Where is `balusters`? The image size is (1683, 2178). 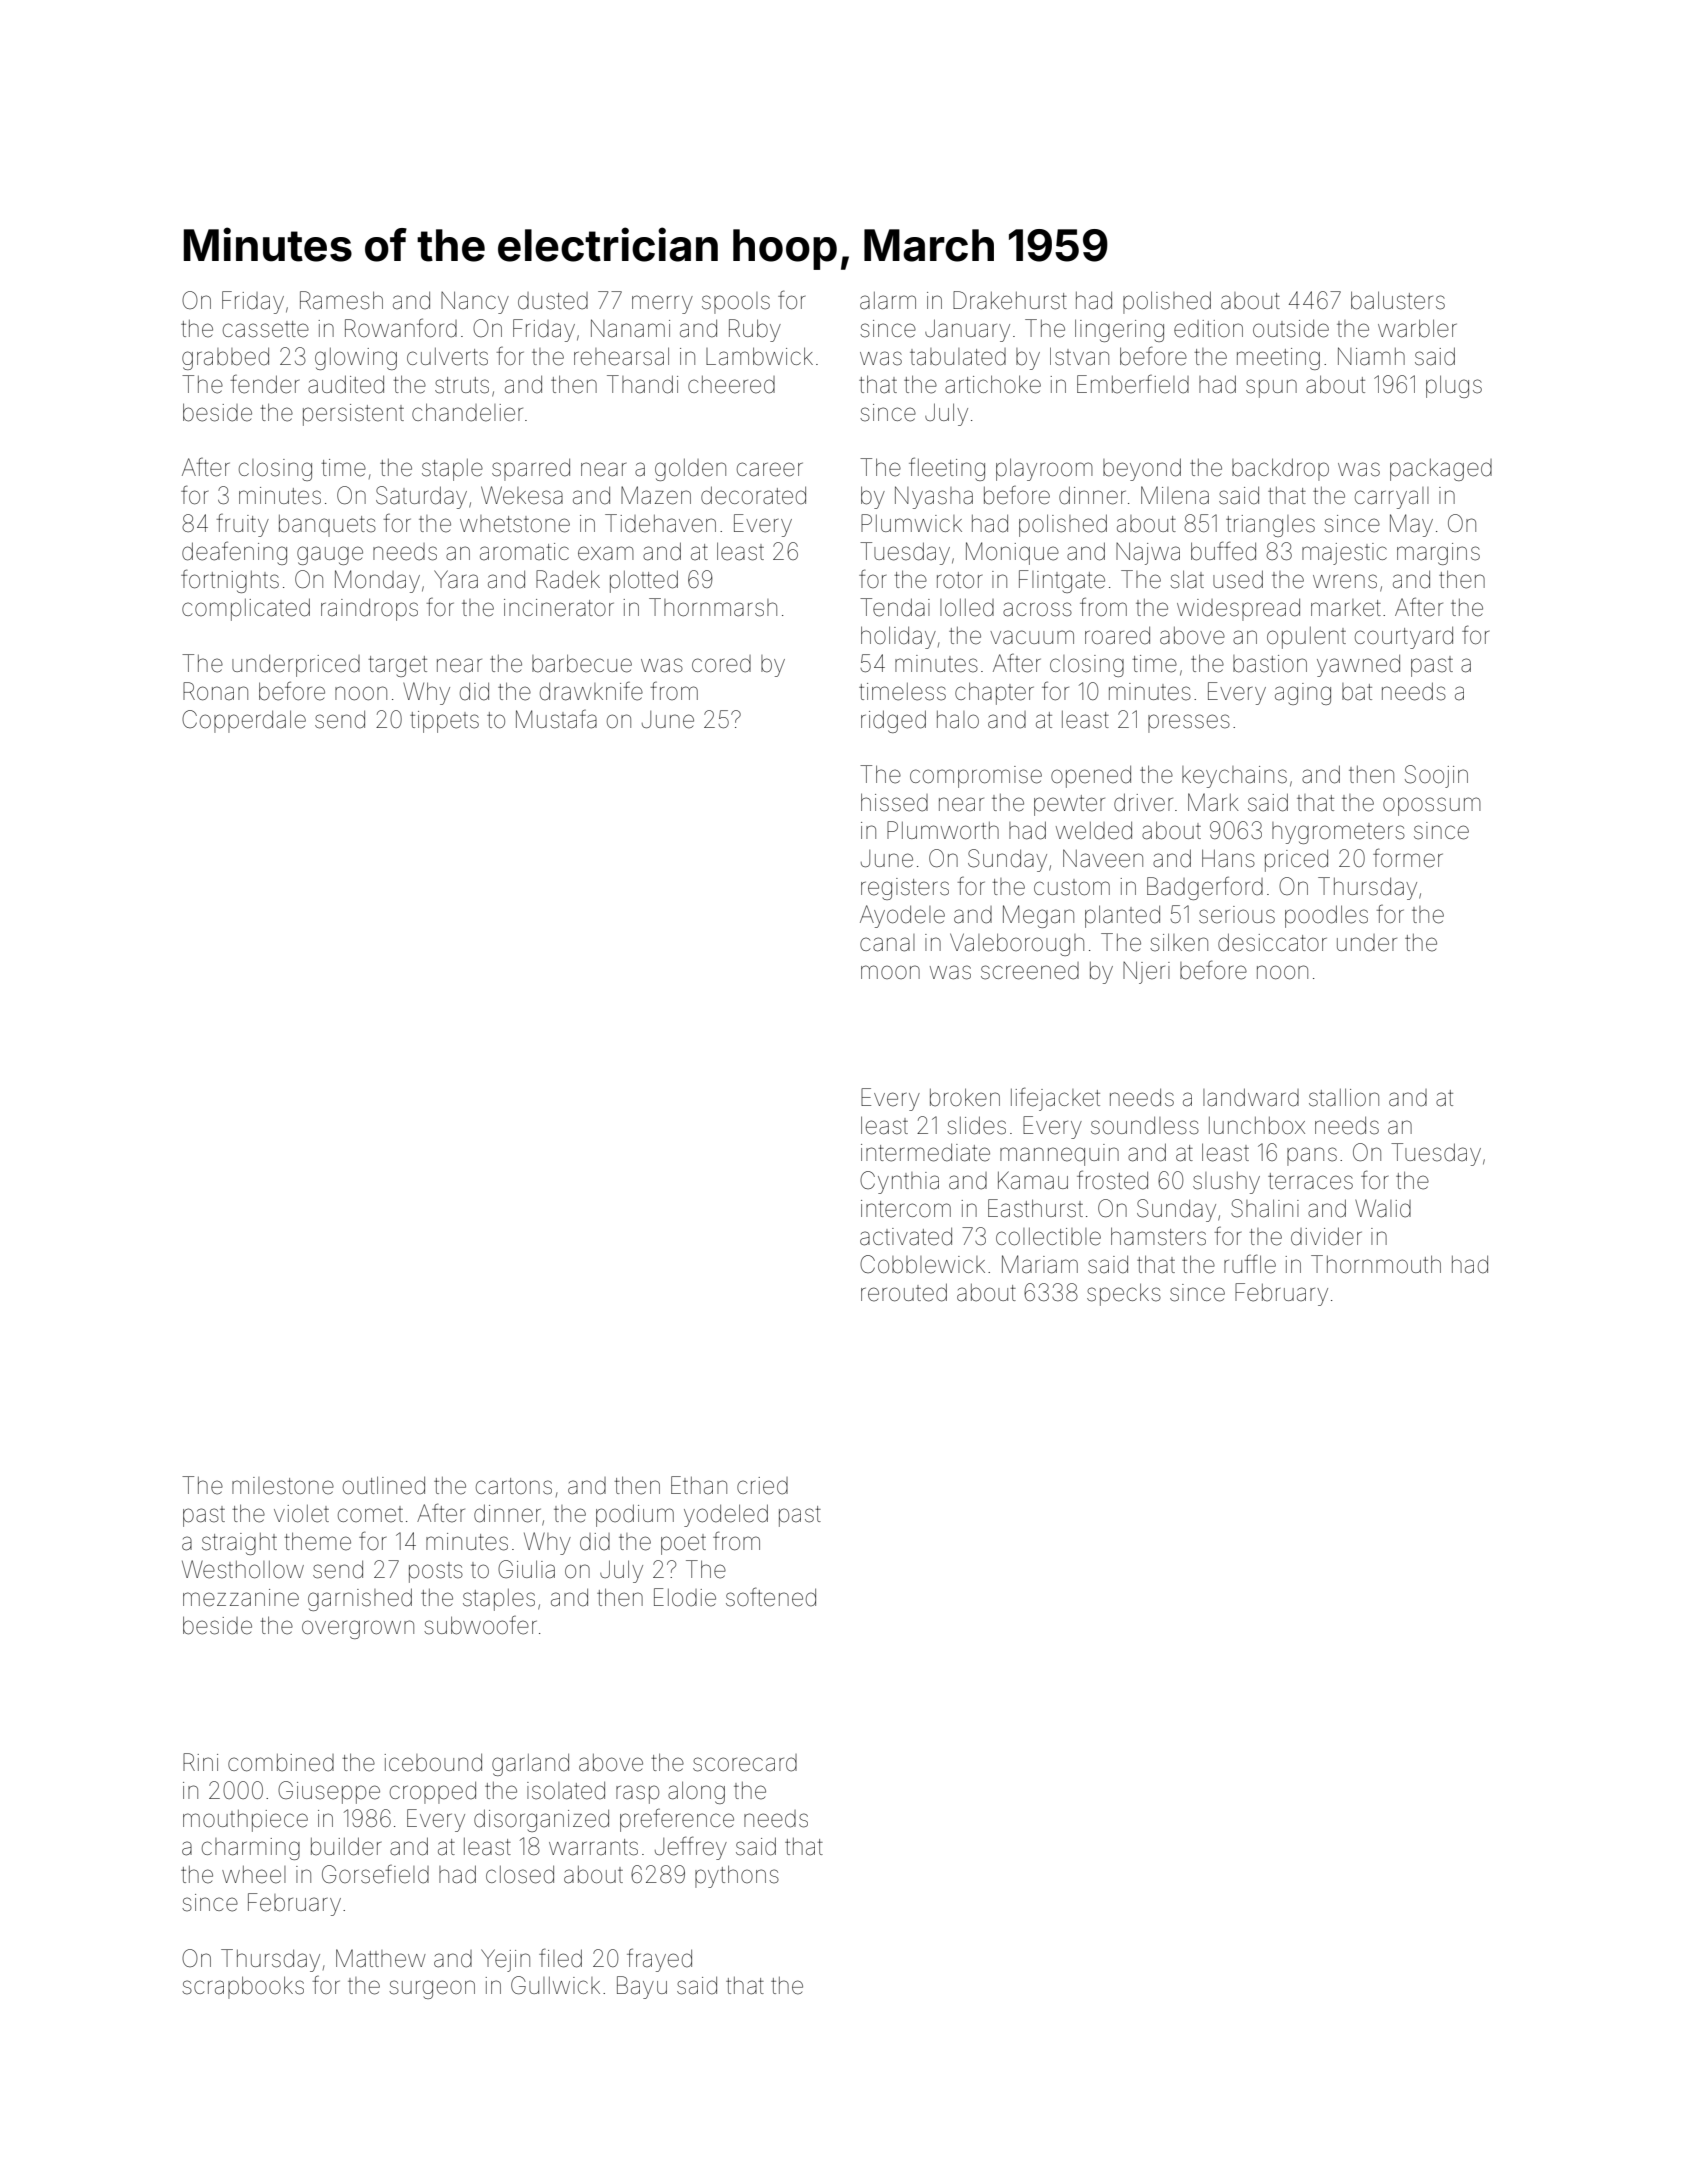 balusters is located at coordinates (1398, 300).
